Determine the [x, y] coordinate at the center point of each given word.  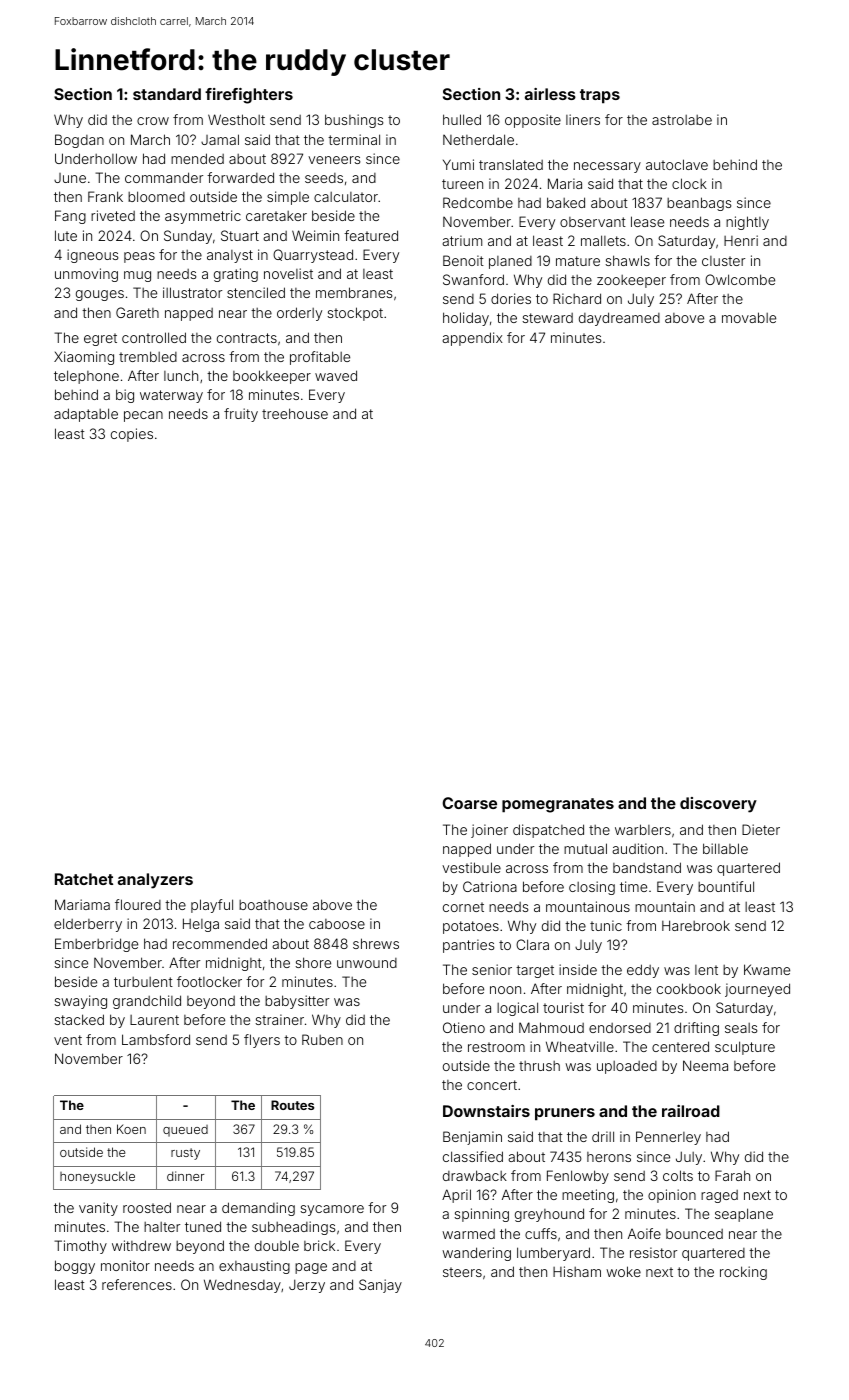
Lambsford [156, 1039]
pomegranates [558, 805]
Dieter [761, 829]
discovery [718, 805]
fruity [241, 415]
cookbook [689, 988]
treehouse [295, 413]
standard [167, 94]
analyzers [155, 881]
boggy [75, 1267]
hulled [462, 119]
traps [600, 96]
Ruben [322, 1039]
